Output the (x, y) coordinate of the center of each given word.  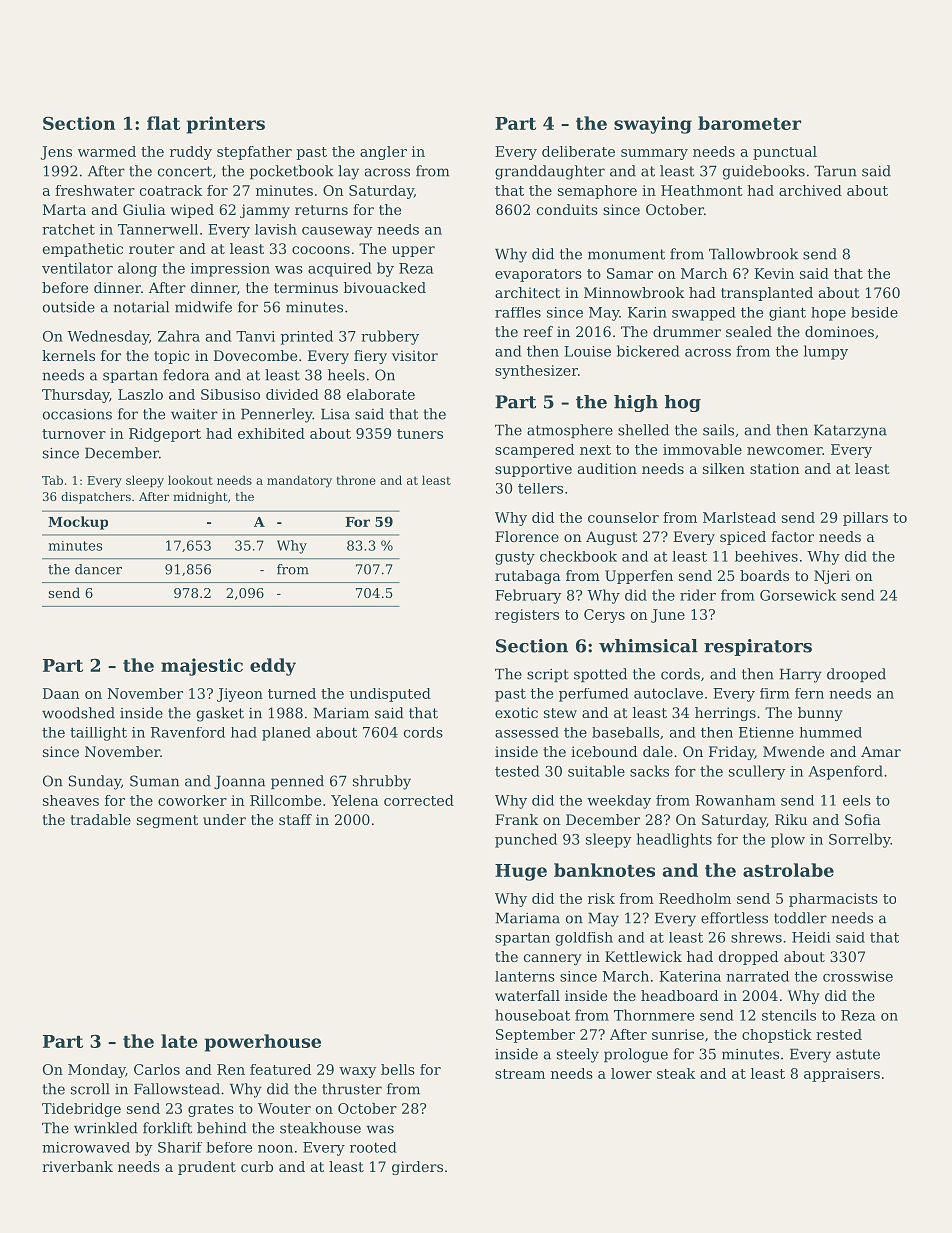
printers (226, 125)
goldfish (584, 939)
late (179, 1041)
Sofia (863, 819)
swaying (653, 125)
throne (356, 480)
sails (718, 430)
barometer (749, 123)
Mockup (78, 523)
